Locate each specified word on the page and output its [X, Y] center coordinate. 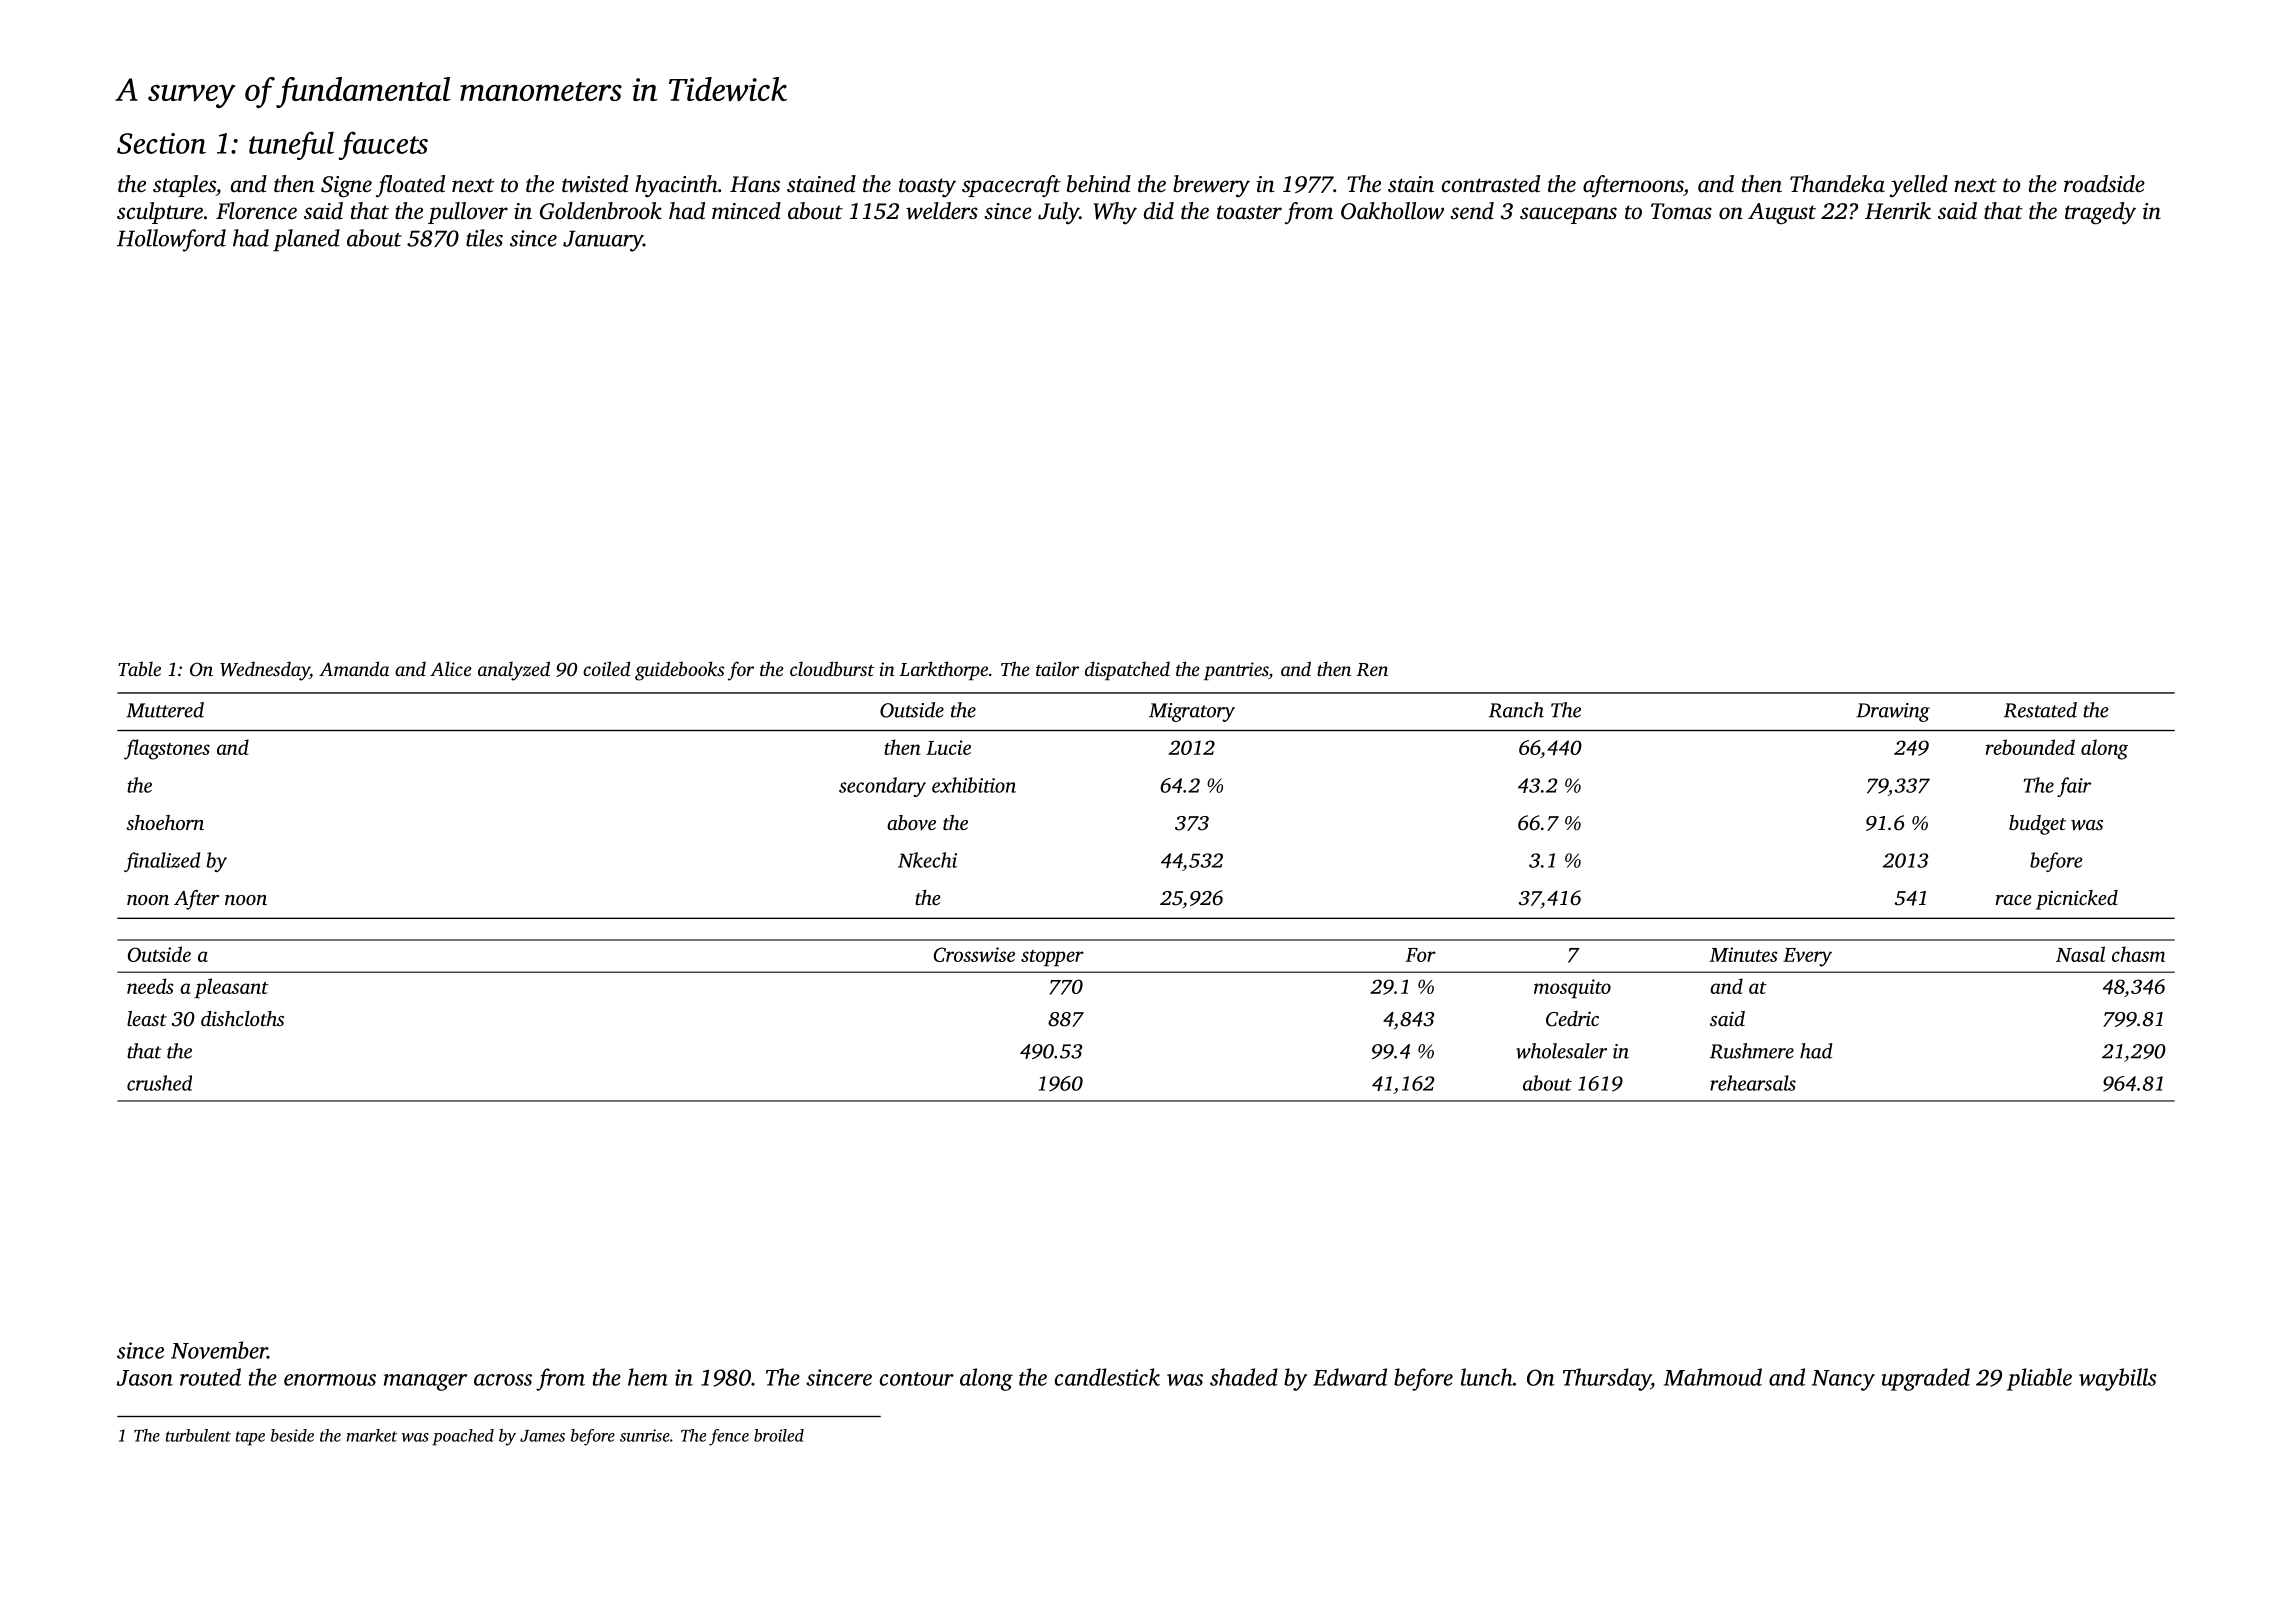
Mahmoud [1713, 1377]
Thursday [1607, 1379]
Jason [145, 1378]
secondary [882, 787]
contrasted [1491, 184]
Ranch [1516, 710]
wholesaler [1561, 1051]
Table [139, 668]
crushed [159, 1083]
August [1782, 214]
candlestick [1107, 1377]
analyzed [514, 671]
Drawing [1893, 712]
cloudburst [832, 668]
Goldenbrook [601, 211]
